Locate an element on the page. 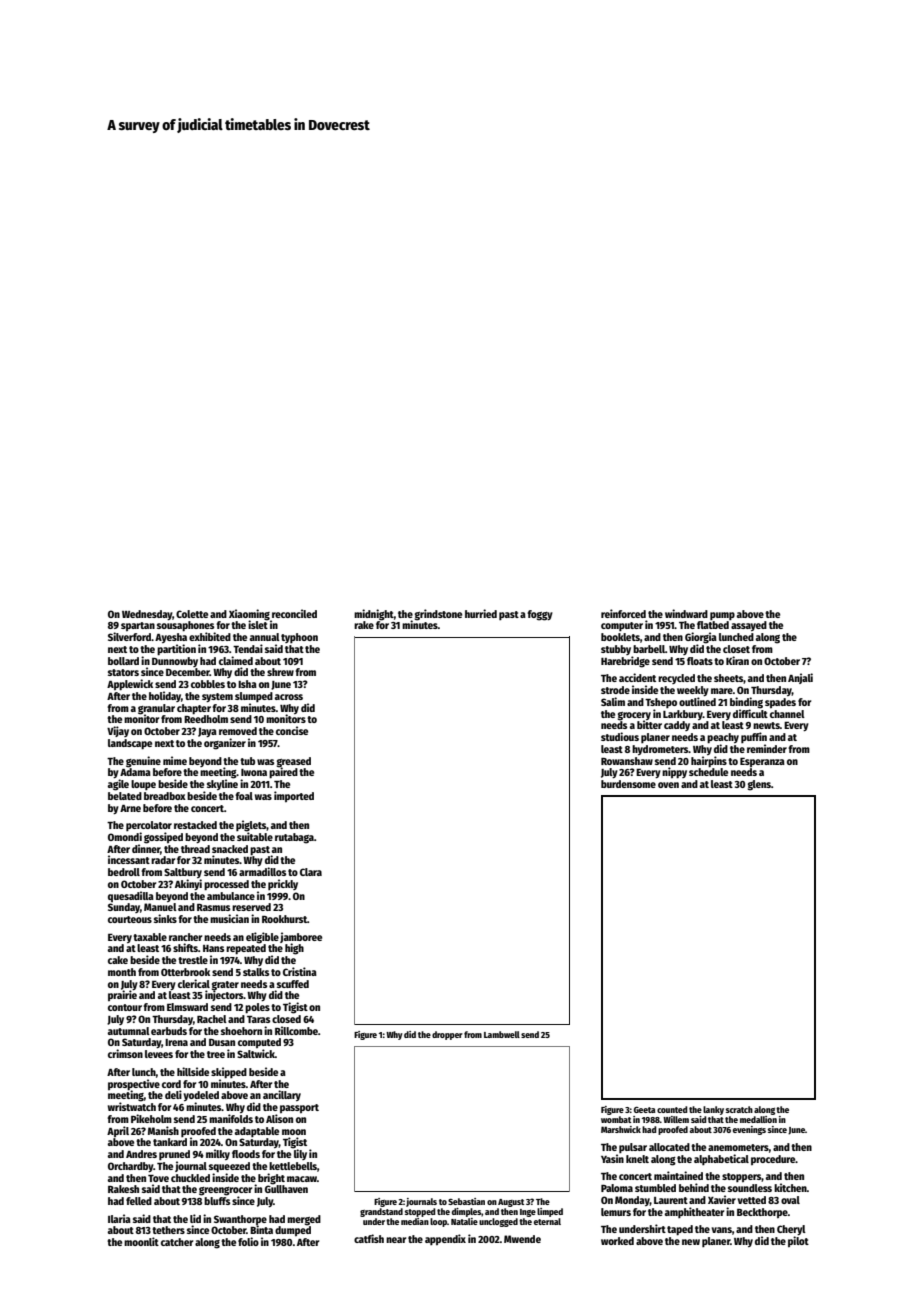  sousaphones is located at coordinates (185, 626).
